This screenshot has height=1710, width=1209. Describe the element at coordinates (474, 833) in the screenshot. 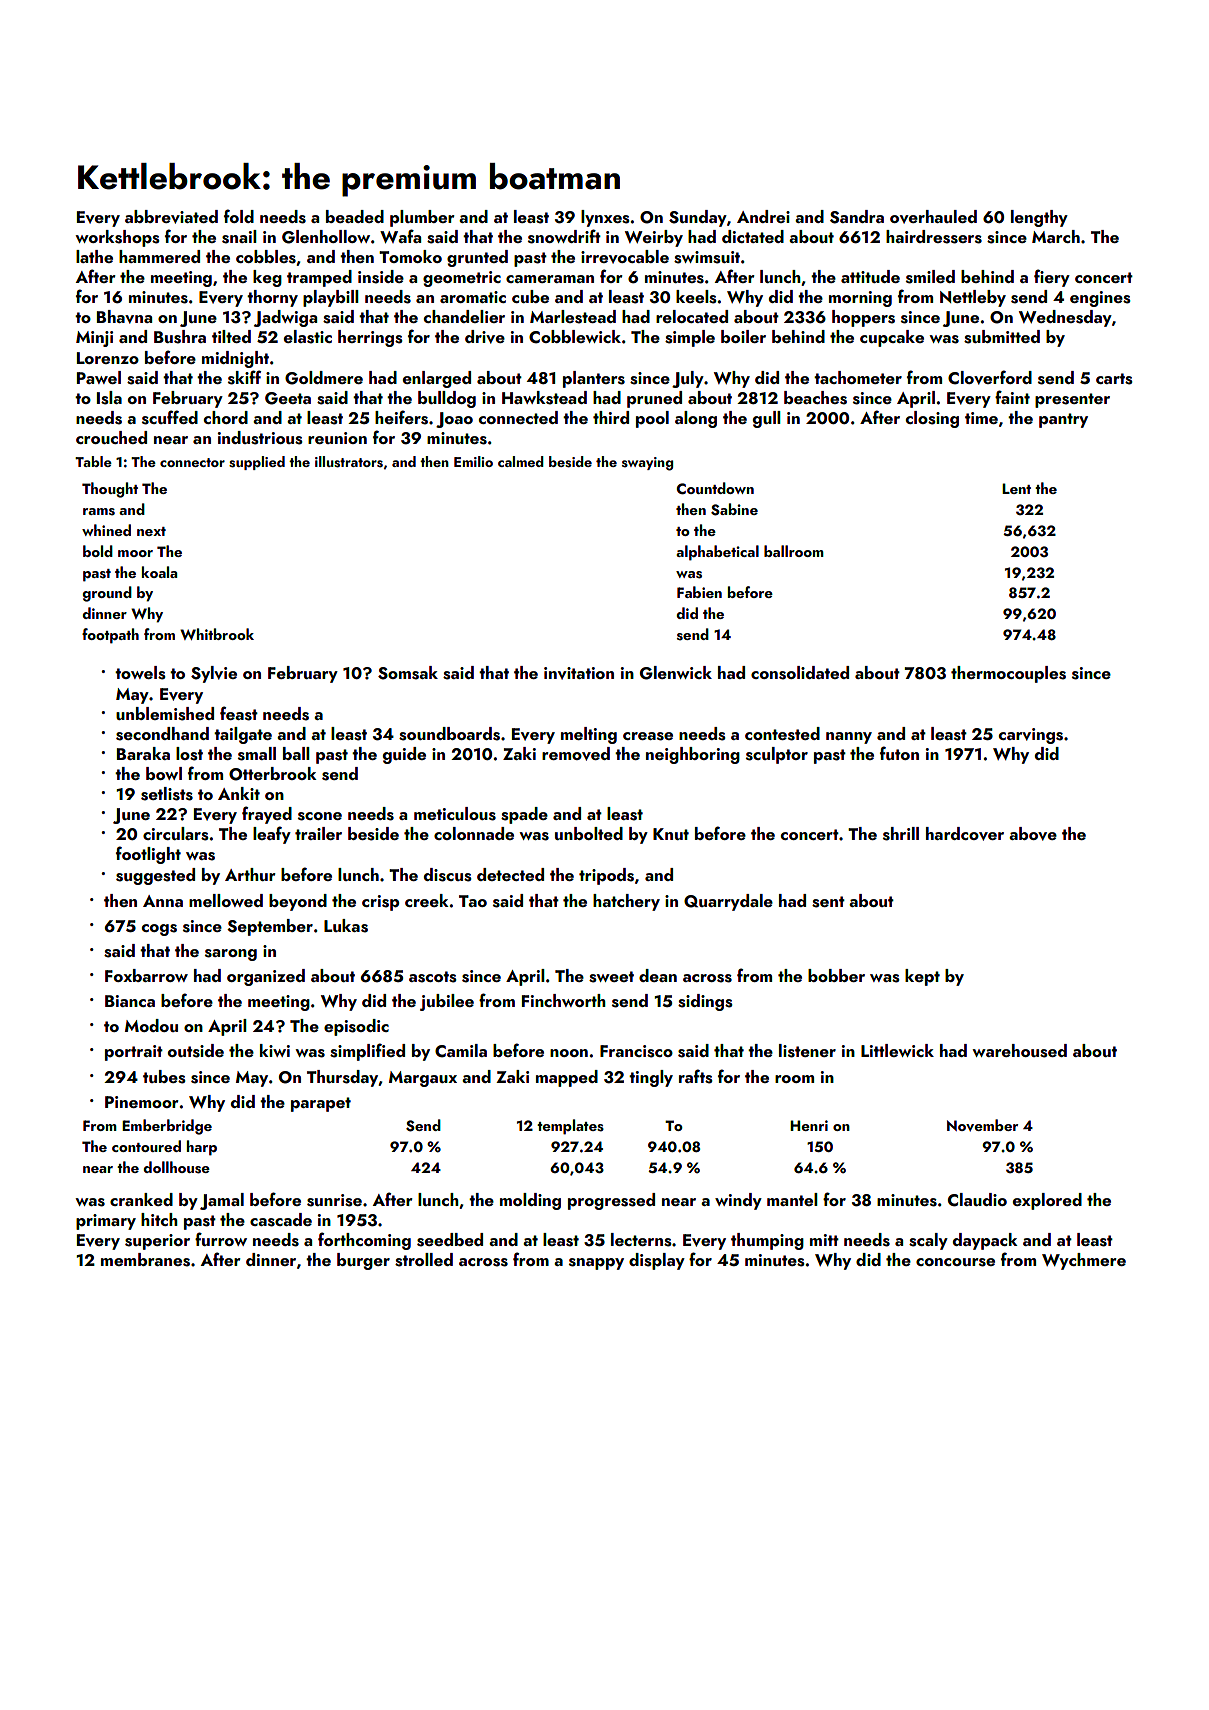

I see `colonnade` at that location.
